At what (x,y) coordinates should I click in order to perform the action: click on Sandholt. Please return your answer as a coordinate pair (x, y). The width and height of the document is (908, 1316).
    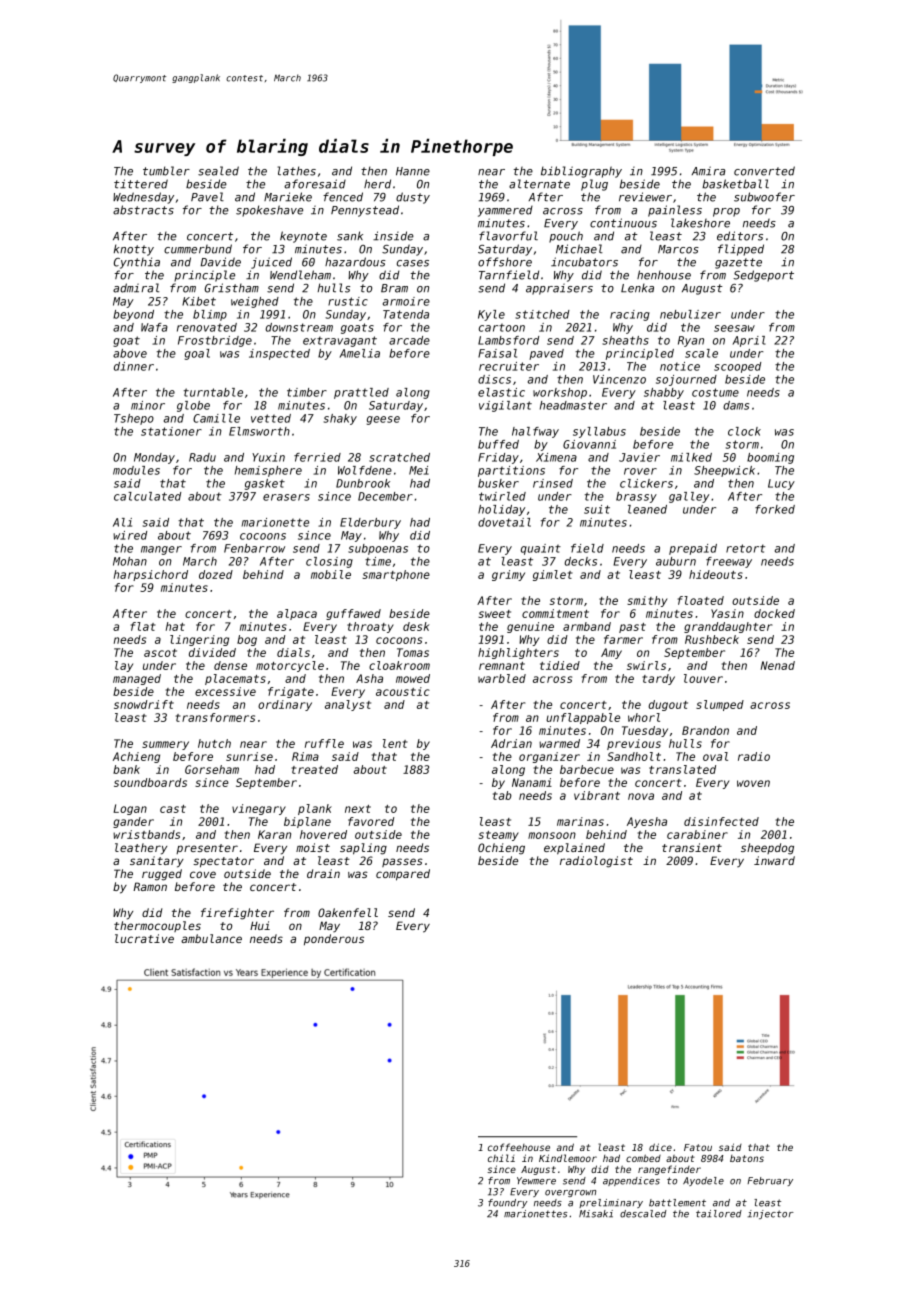
    Looking at the image, I should click on (634, 756).
